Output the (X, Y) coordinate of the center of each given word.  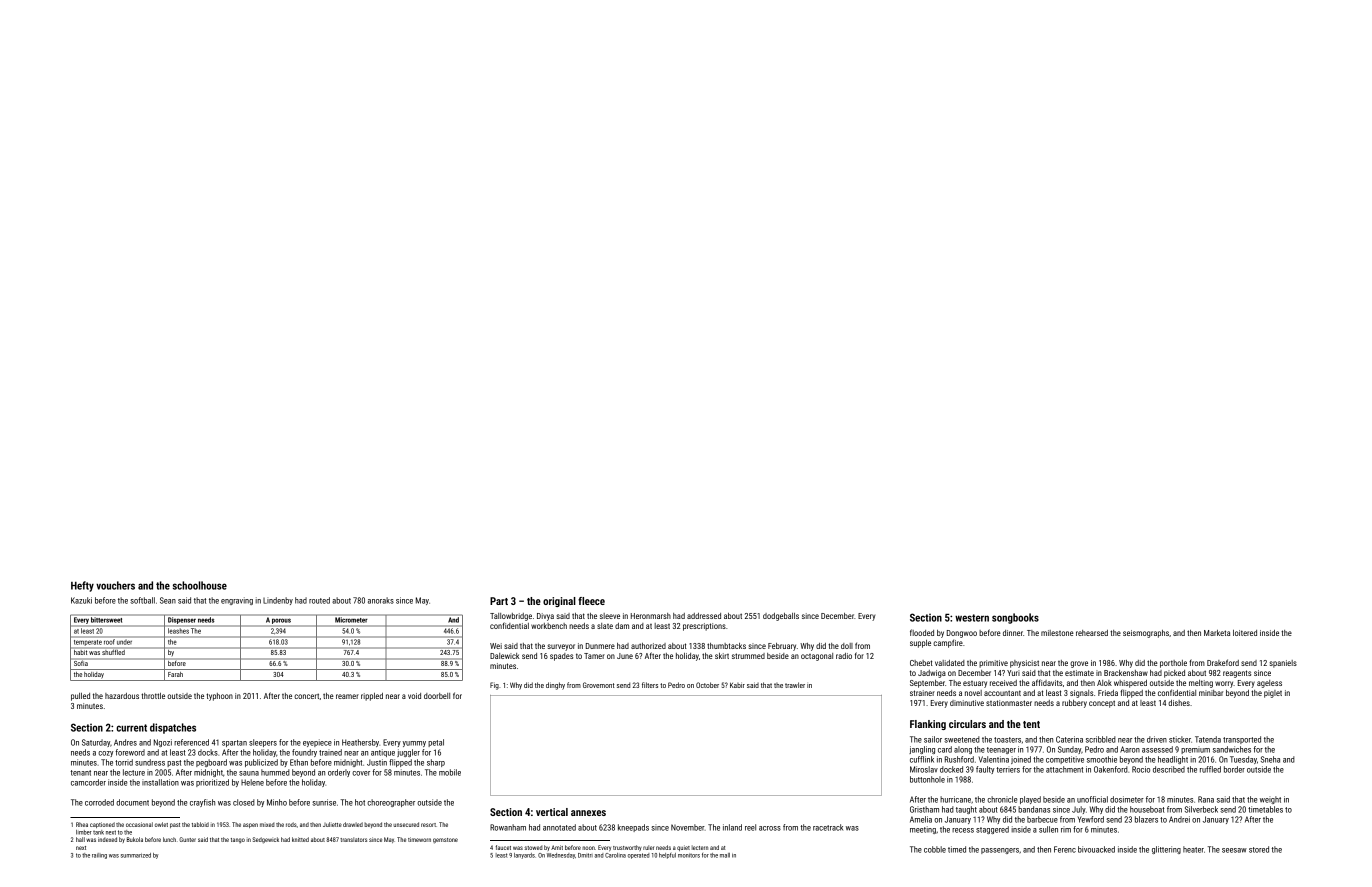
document (132, 802)
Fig (494, 686)
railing (99, 856)
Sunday (1069, 750)
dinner (1013, 633)
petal (436, 743)
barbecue (1042, 819)
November (688, 827)
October (707, 685)
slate (605, 626)
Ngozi (163, 743)
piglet (1273, 694)
